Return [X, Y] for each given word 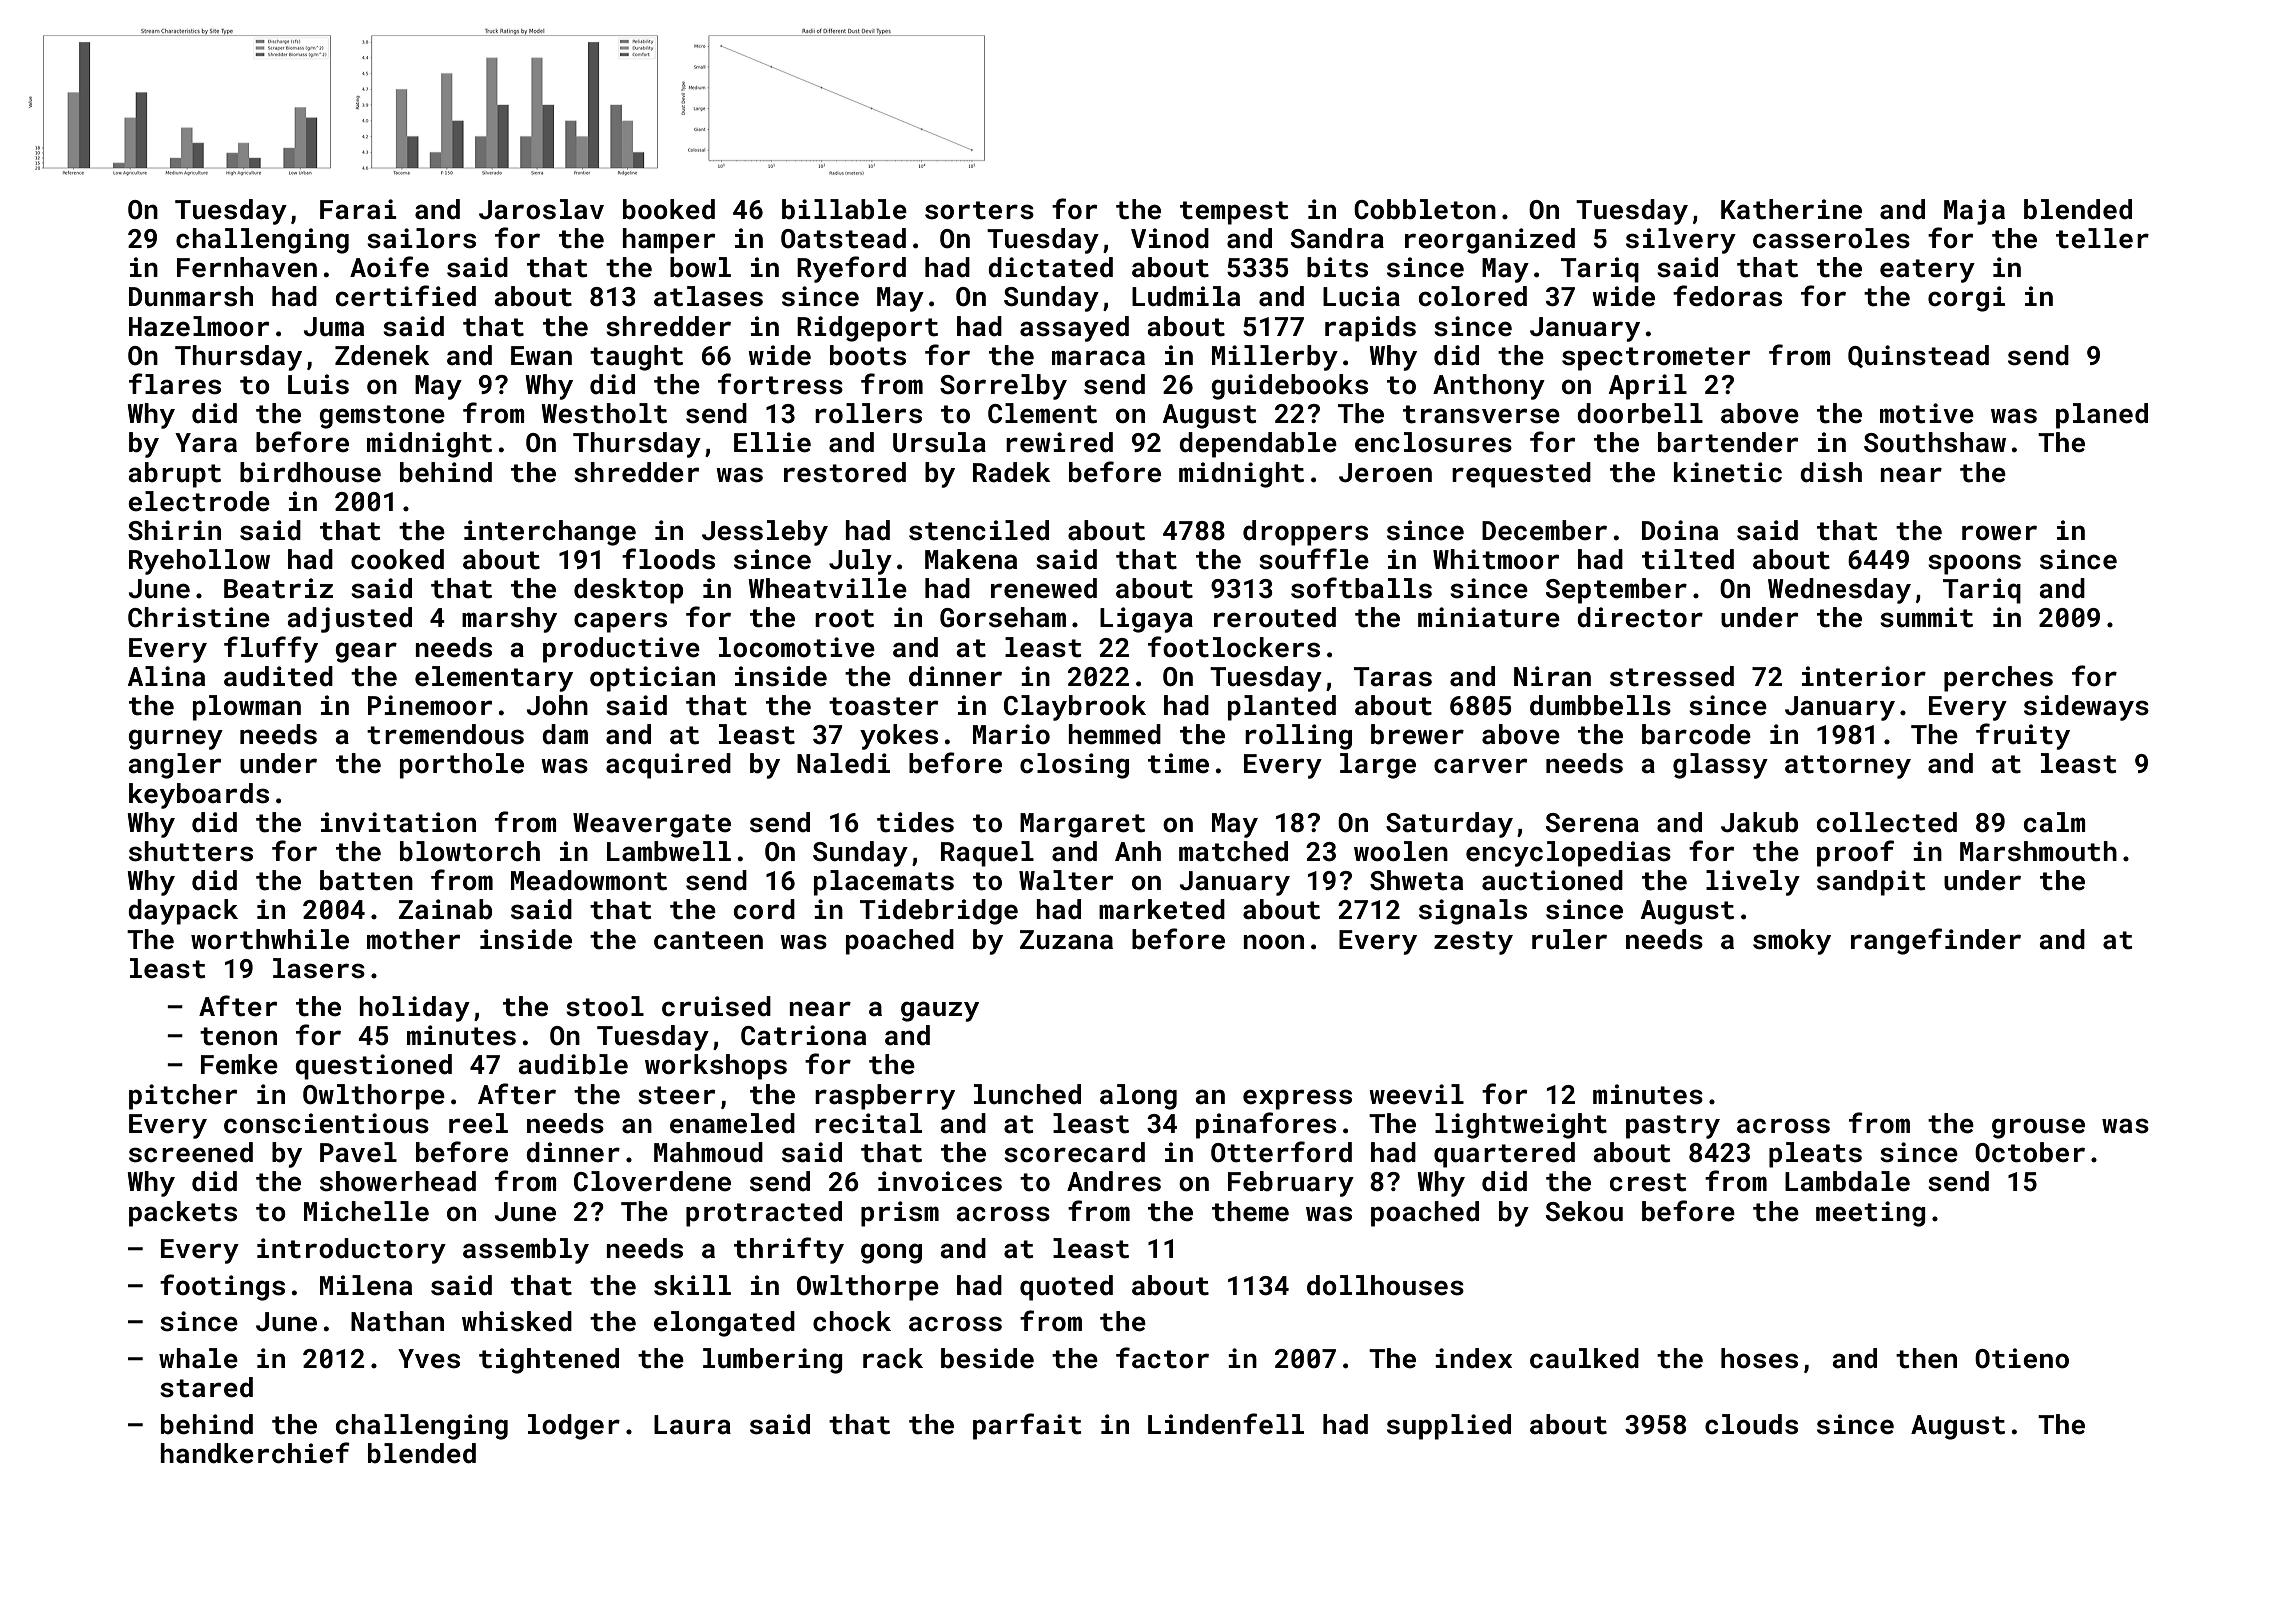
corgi [1966, 299]
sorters [979, 210]
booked [669, 209]
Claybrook [1075, 708]
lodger [574, 1427]
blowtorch [470, 851]
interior [1864, 676]
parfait [1027, 1426]
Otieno [2022, 1358]
